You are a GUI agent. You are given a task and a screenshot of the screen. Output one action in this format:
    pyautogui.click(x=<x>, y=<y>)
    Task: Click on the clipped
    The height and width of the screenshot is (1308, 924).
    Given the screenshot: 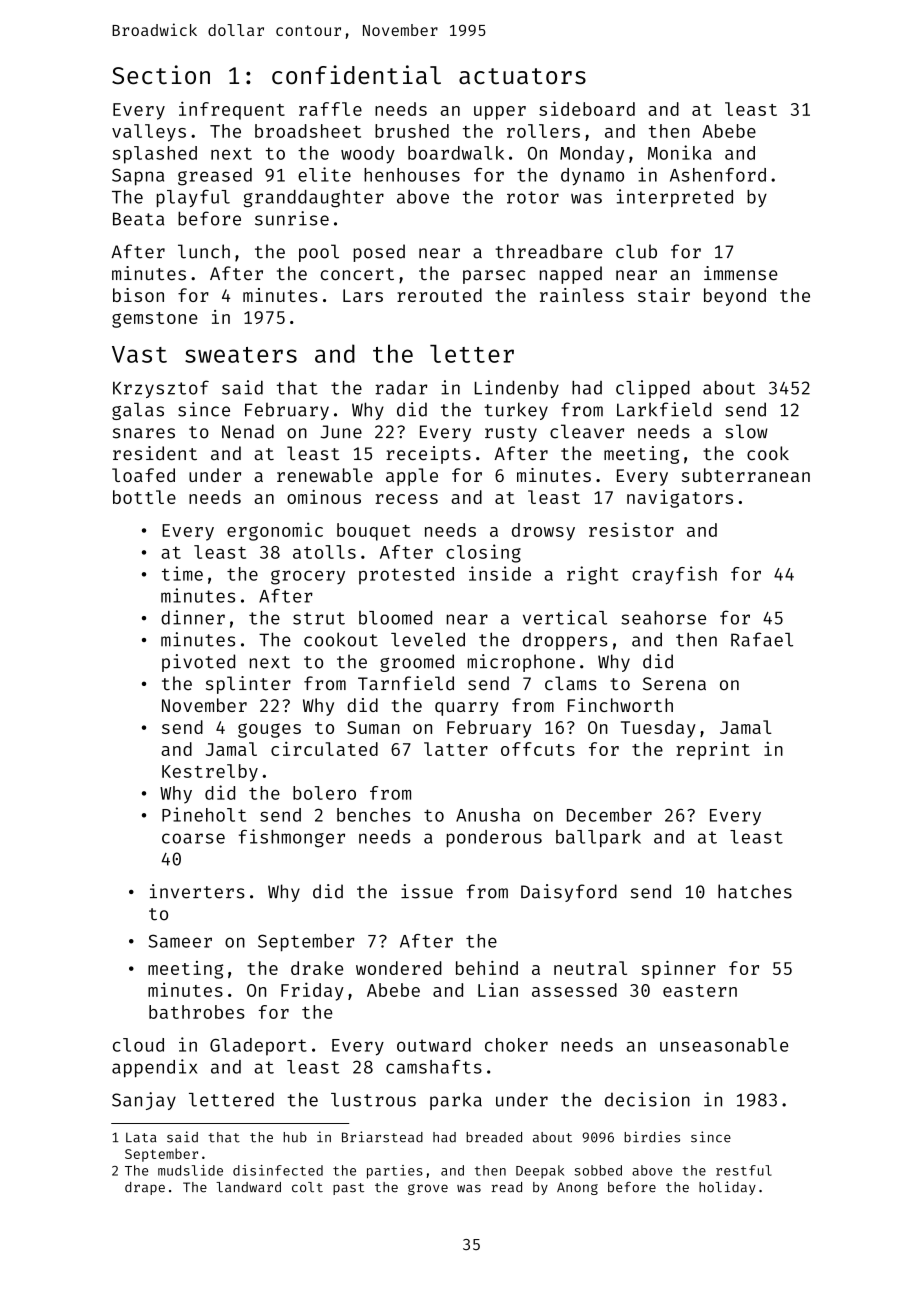 What is the action you would take?
    pyautogui.click(x=653, y=389)
